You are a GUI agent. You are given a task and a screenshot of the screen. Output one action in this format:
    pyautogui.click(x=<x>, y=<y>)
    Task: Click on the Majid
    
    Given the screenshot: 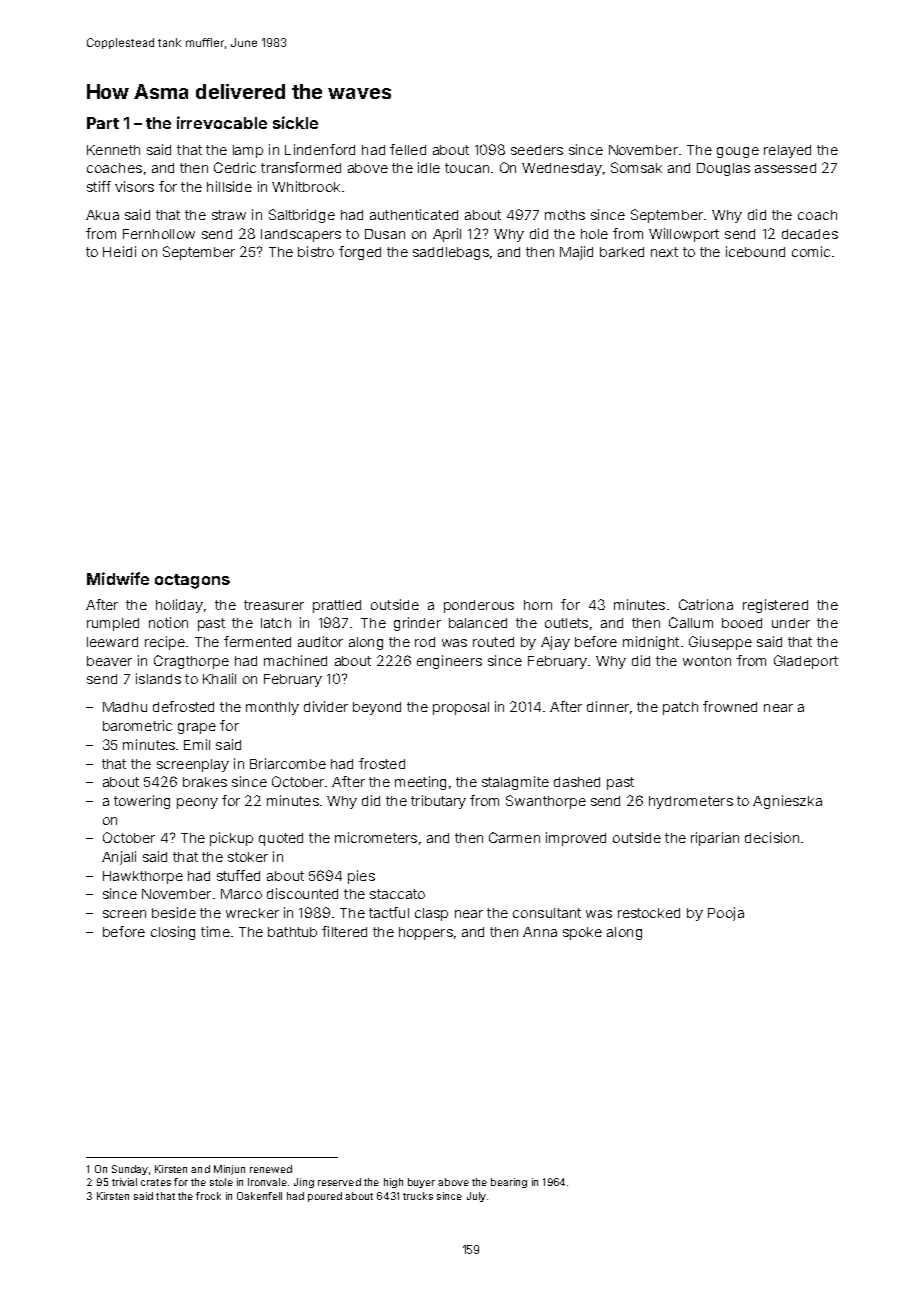 What is the action you would take?
    pyautogui.click(x=576, y=253)
